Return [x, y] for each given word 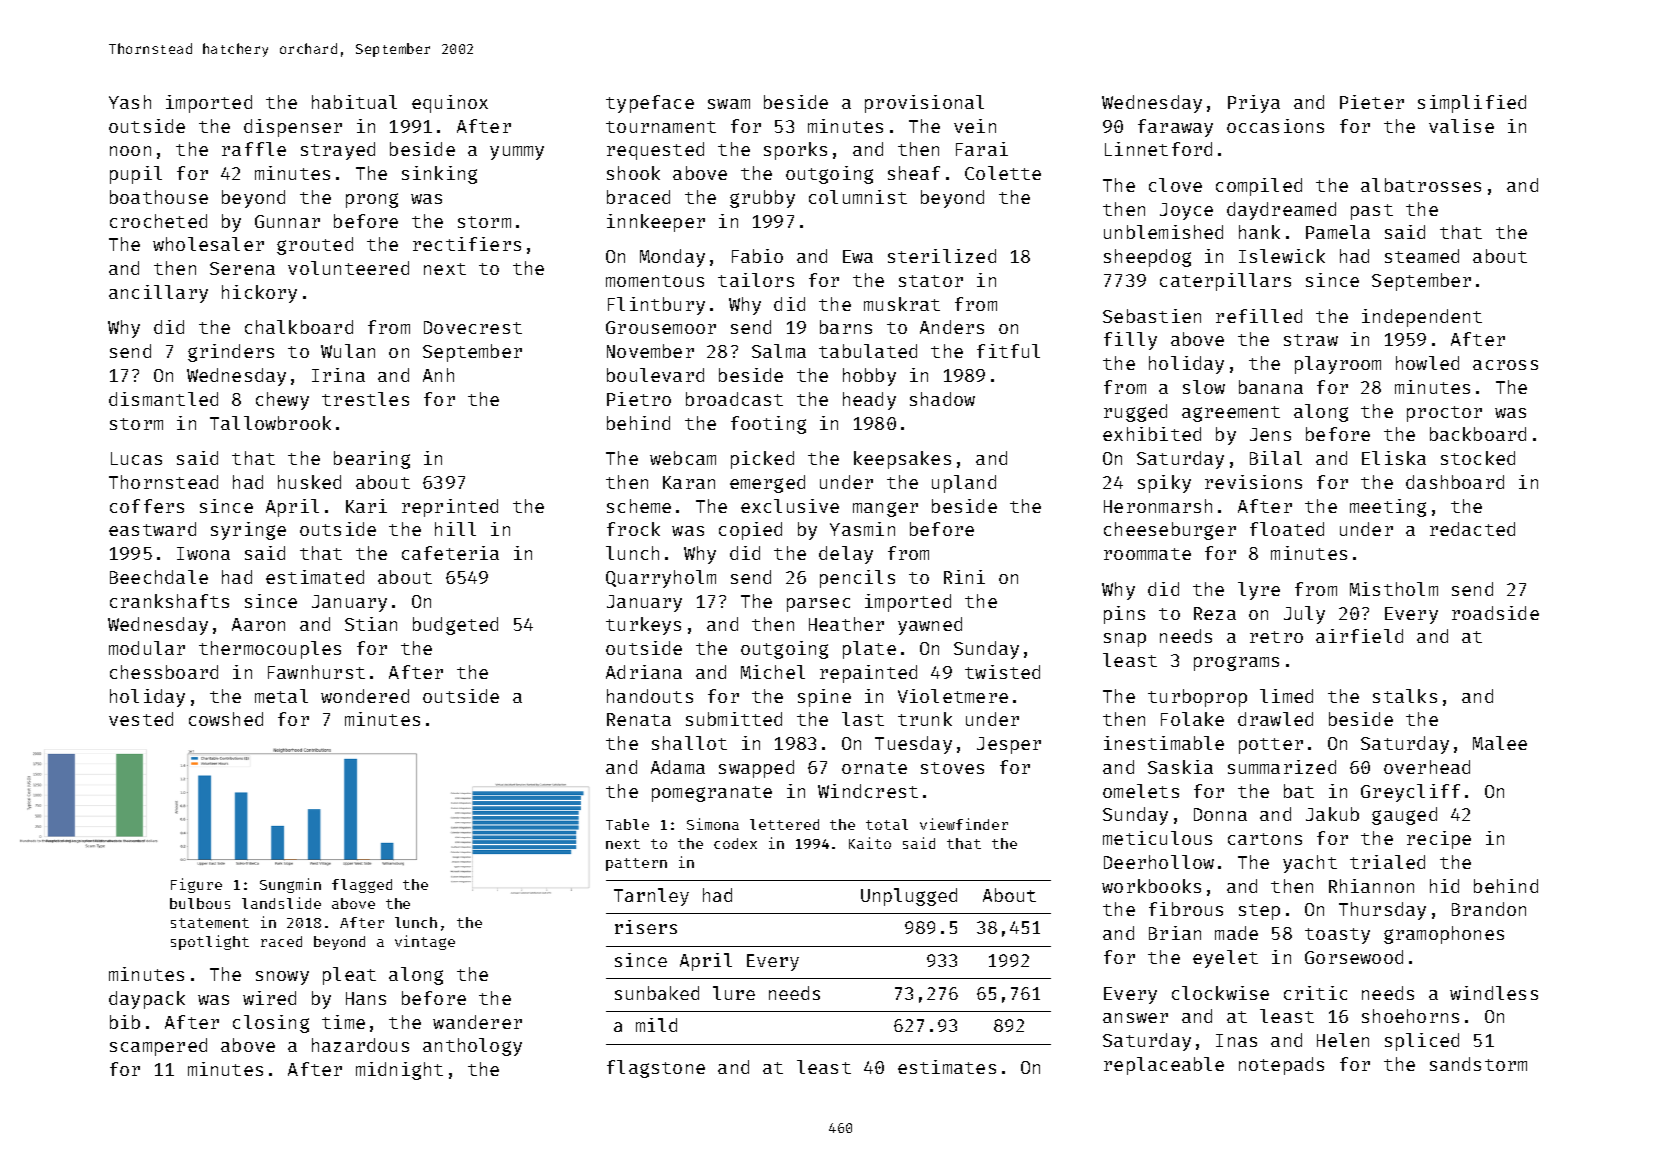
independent [1422, 318]
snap [1125, 640]
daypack [147, 1000]
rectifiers [467, 244]
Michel [773, 672]
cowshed [226, 719]
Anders [952, 327]
